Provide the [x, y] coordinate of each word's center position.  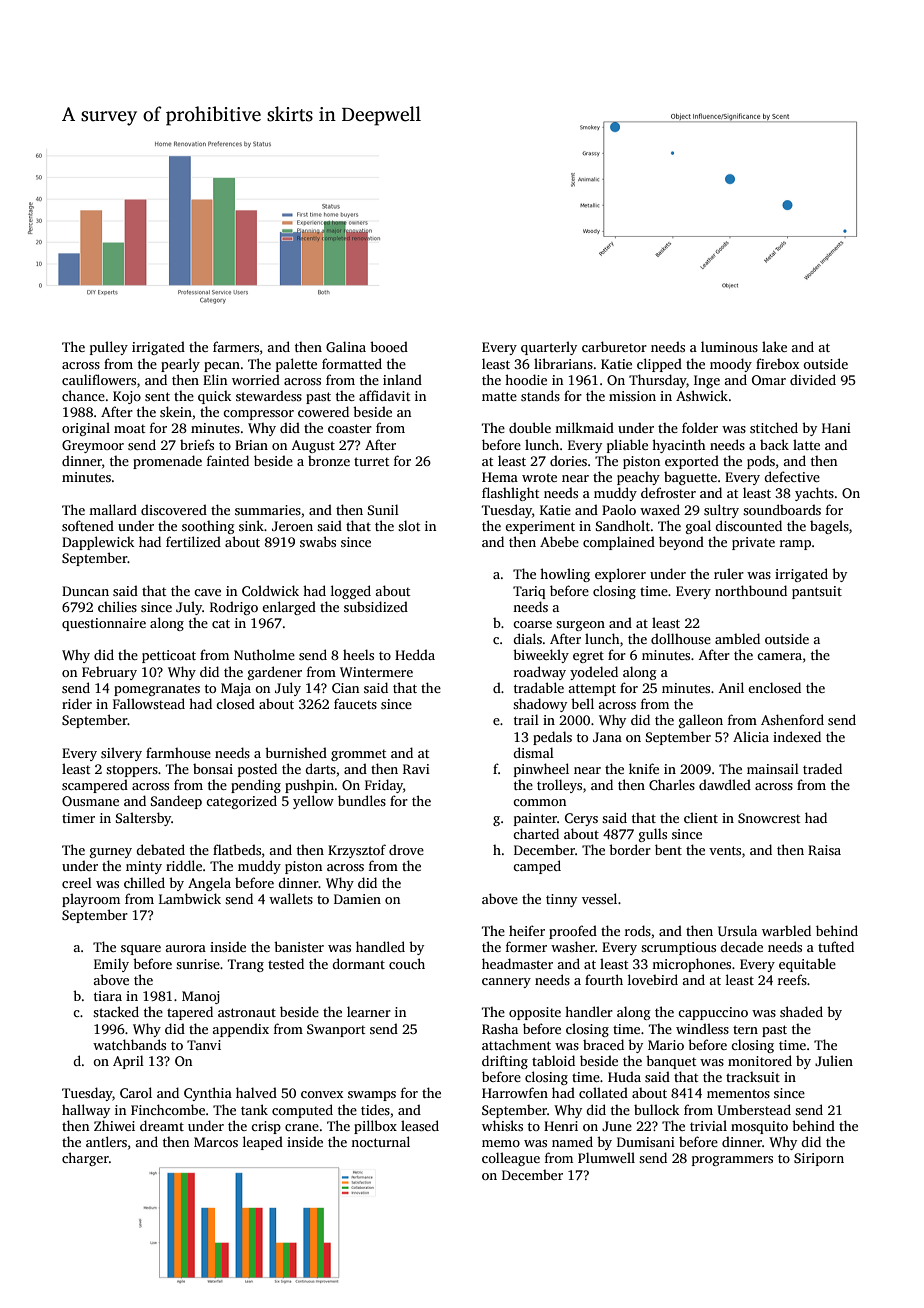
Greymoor [93, 446]
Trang [246, 965]
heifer [527, 930]
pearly [180, 365]
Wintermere [376, 672]
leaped [263, 1143]
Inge [707, 381]
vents [725, 850]
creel [77, 882]
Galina [346, 346]
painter [535, 819]
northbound [751, 590]
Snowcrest [769, 818]
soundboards [782, 509]
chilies [117, 606]
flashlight [510, 494]
